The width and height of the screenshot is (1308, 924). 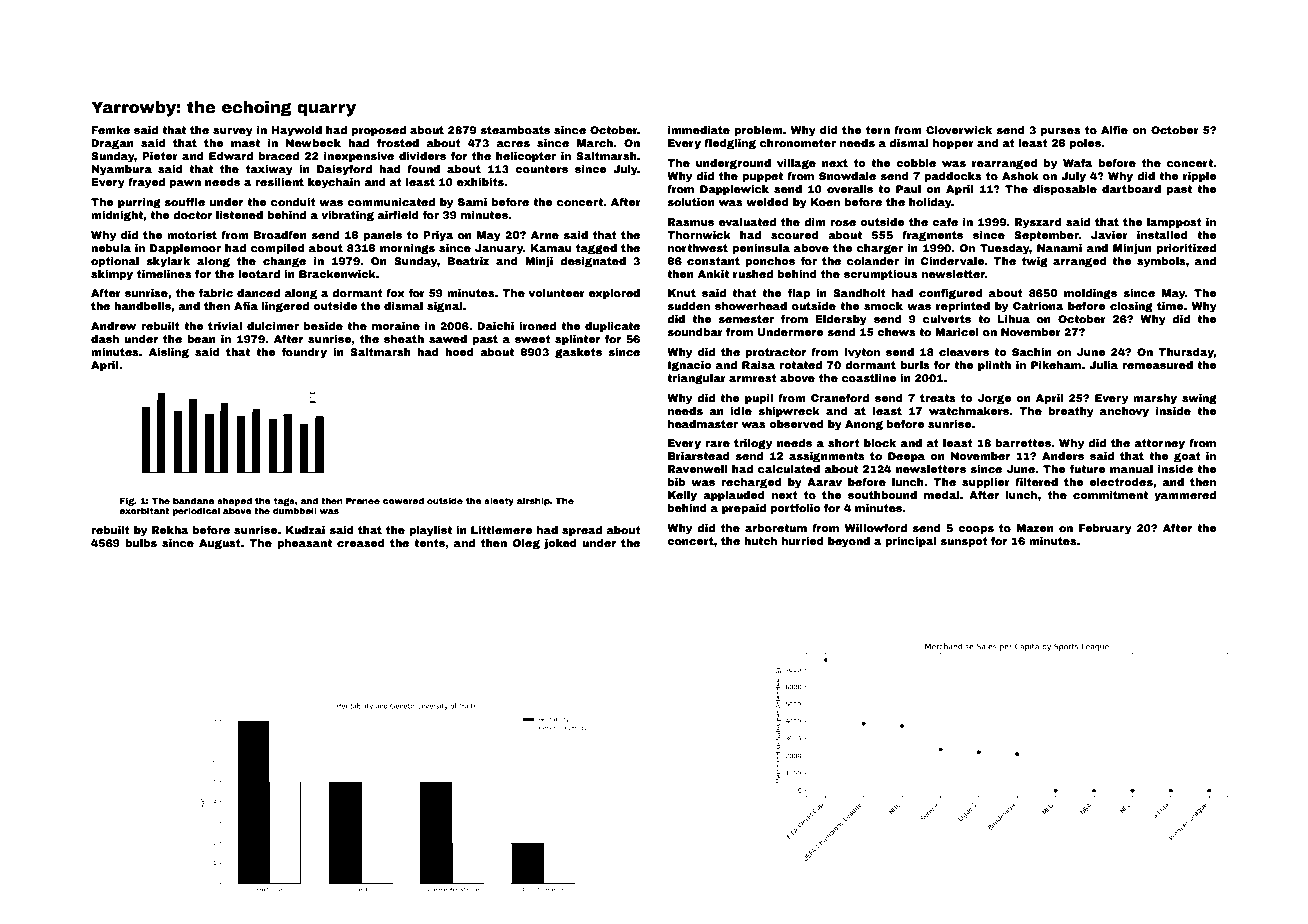 I want to click on Aisling, so click(x=169, y=353).
